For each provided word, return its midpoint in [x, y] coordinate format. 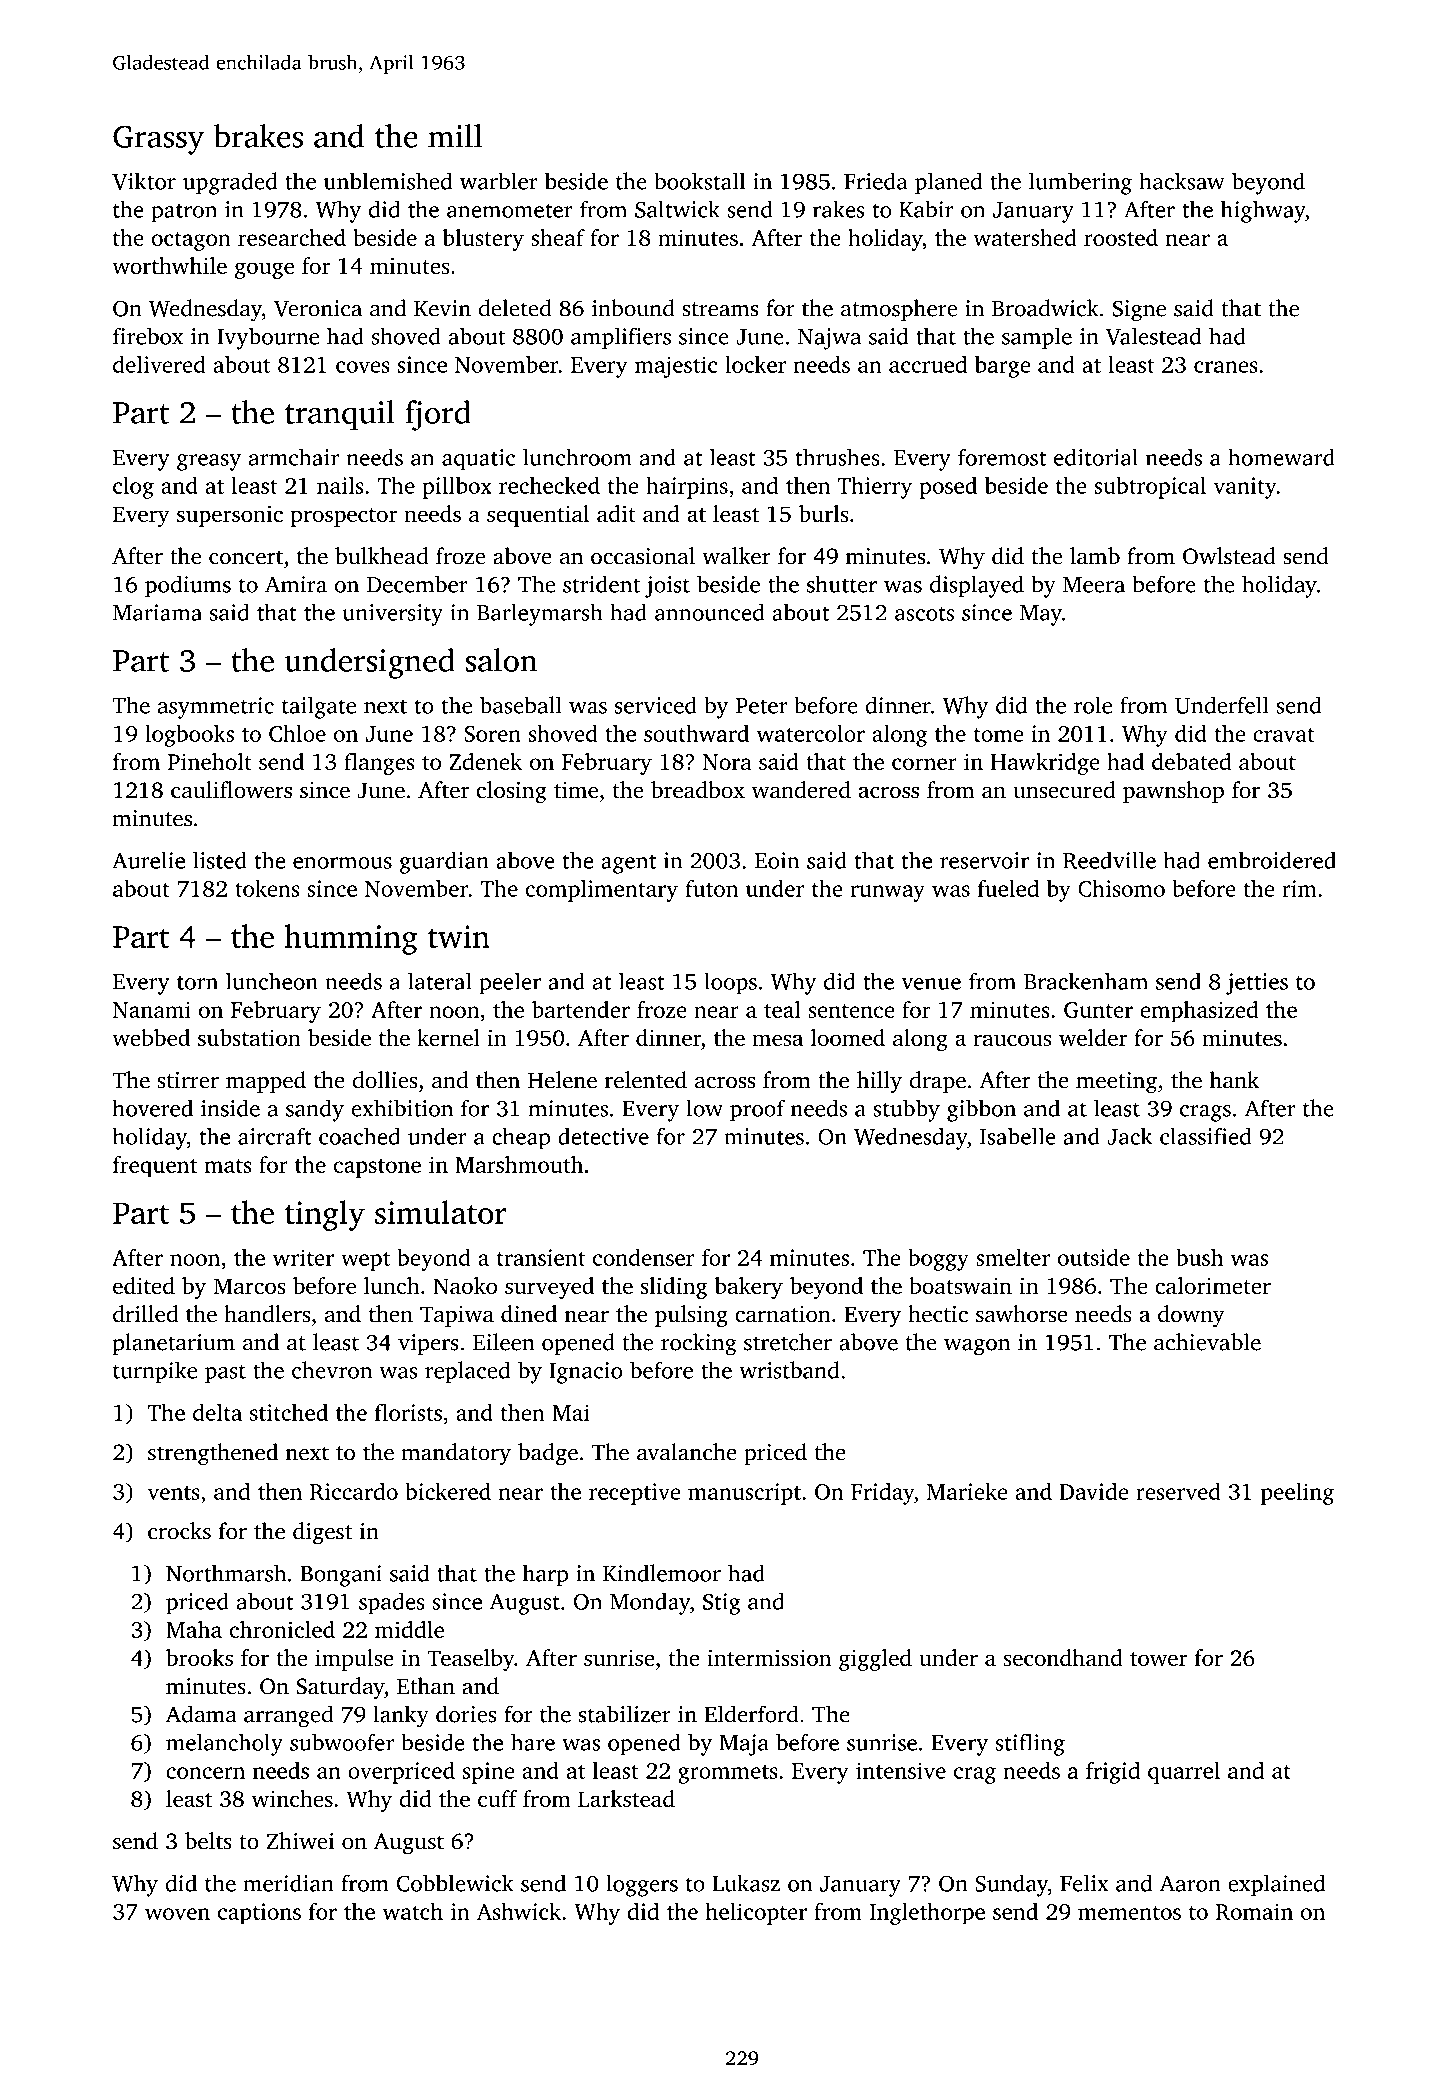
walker [736, 556]
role [1093, 705]
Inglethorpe [927, 1914]
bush [1199, 1257]
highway [1263, 211]
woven [177, 1914]
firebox [148, 336]
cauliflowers [231, 790]
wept [365, 1261]
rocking [699, 1344]
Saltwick [677, 209]
